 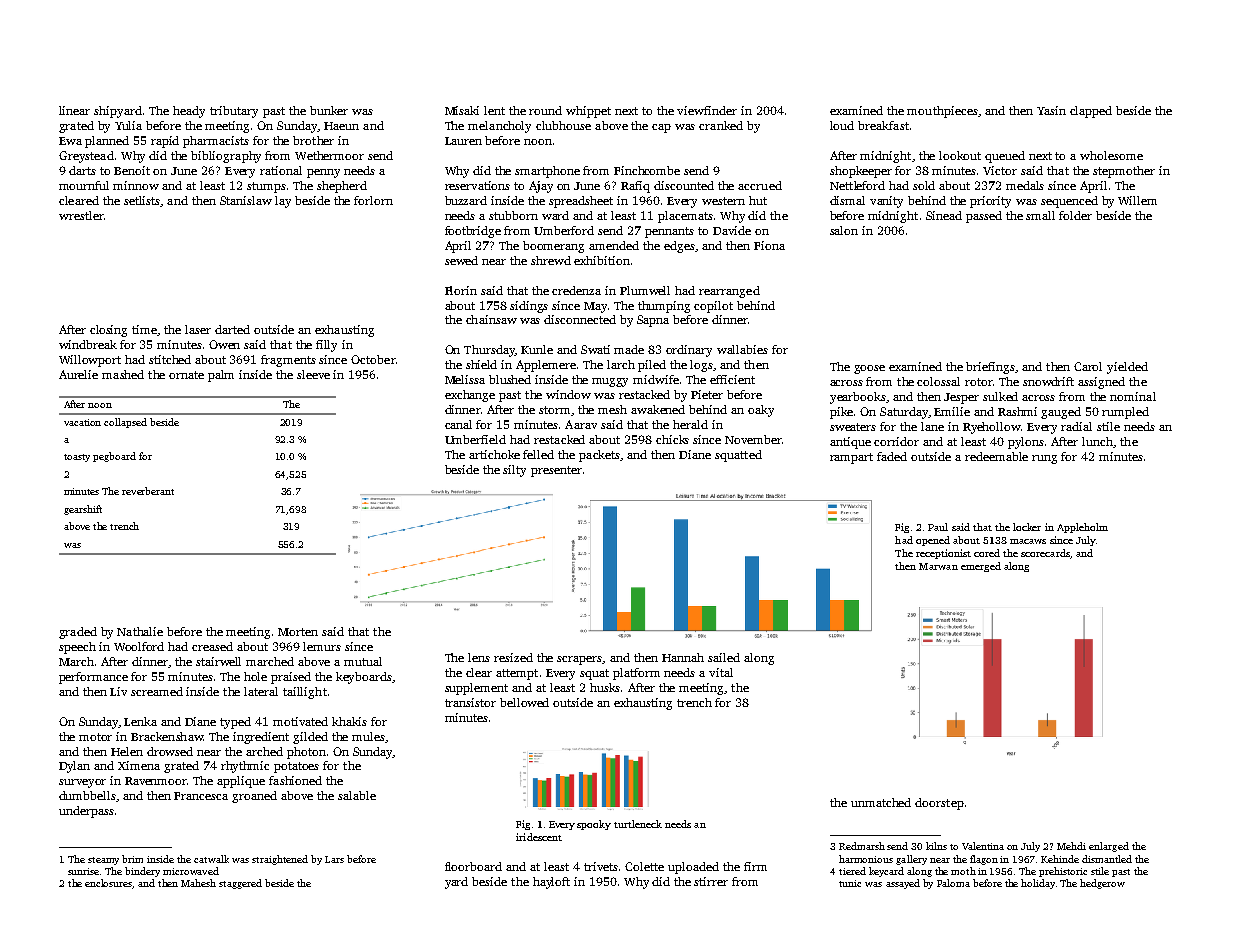 I want to click on Victor, so click(x=1000, y=170).
